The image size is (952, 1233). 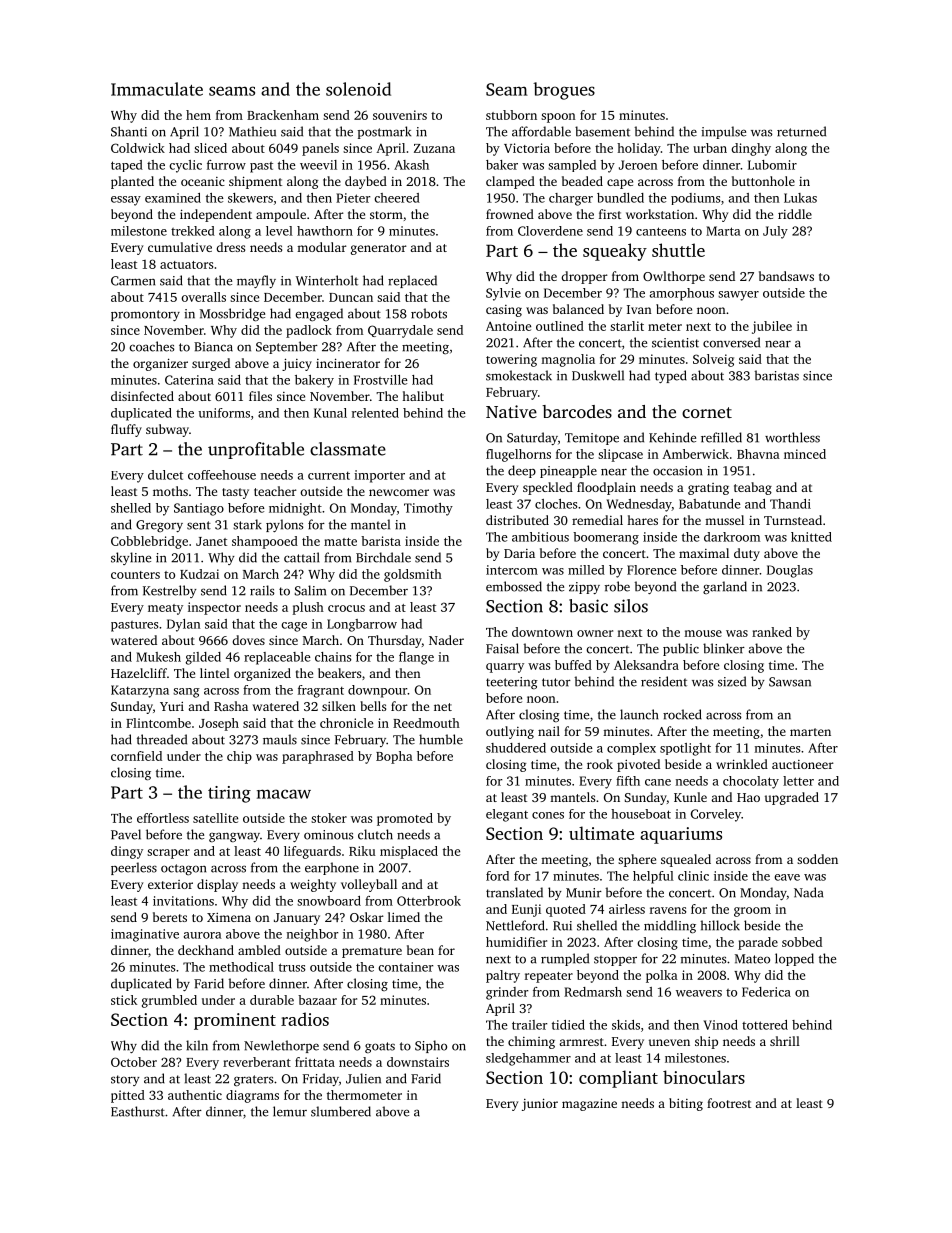 What do you see at coordinates (124, 1000) in the screenshot?
I see `stick` at bounding box center [124, 1000].
